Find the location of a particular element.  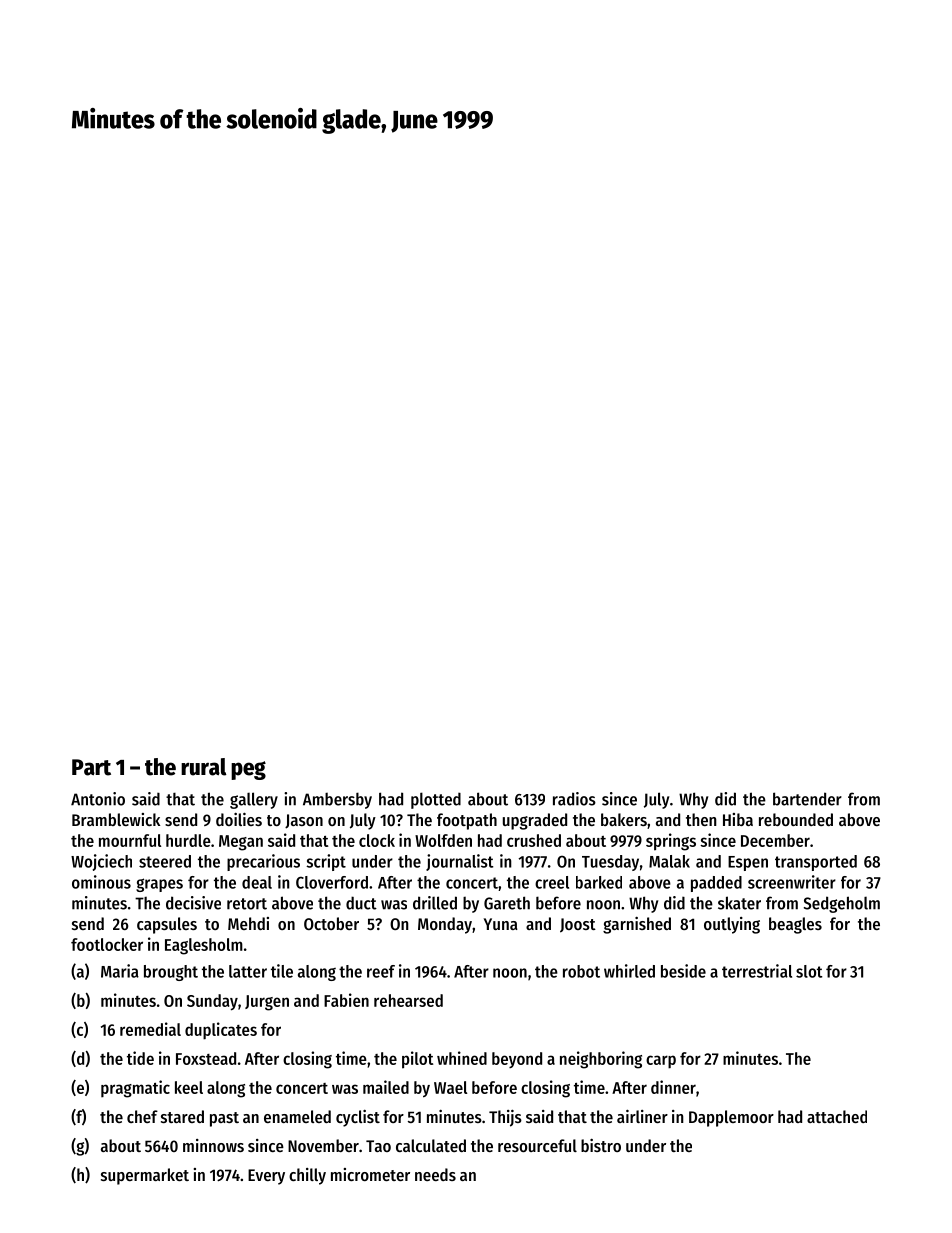

then is located at coordinates (701, 819).
